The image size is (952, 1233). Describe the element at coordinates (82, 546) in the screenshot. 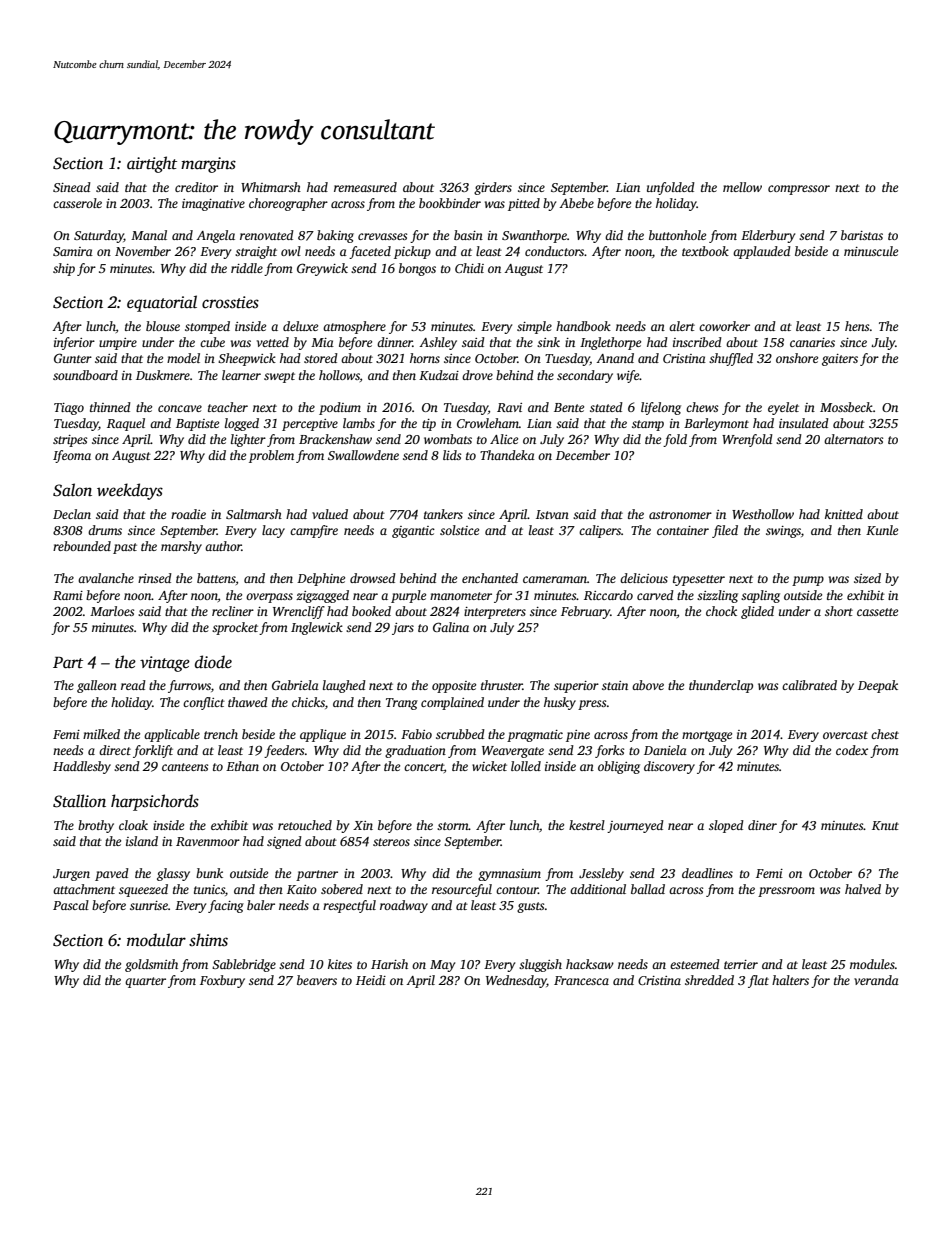

I see `rebounded` at that location.
